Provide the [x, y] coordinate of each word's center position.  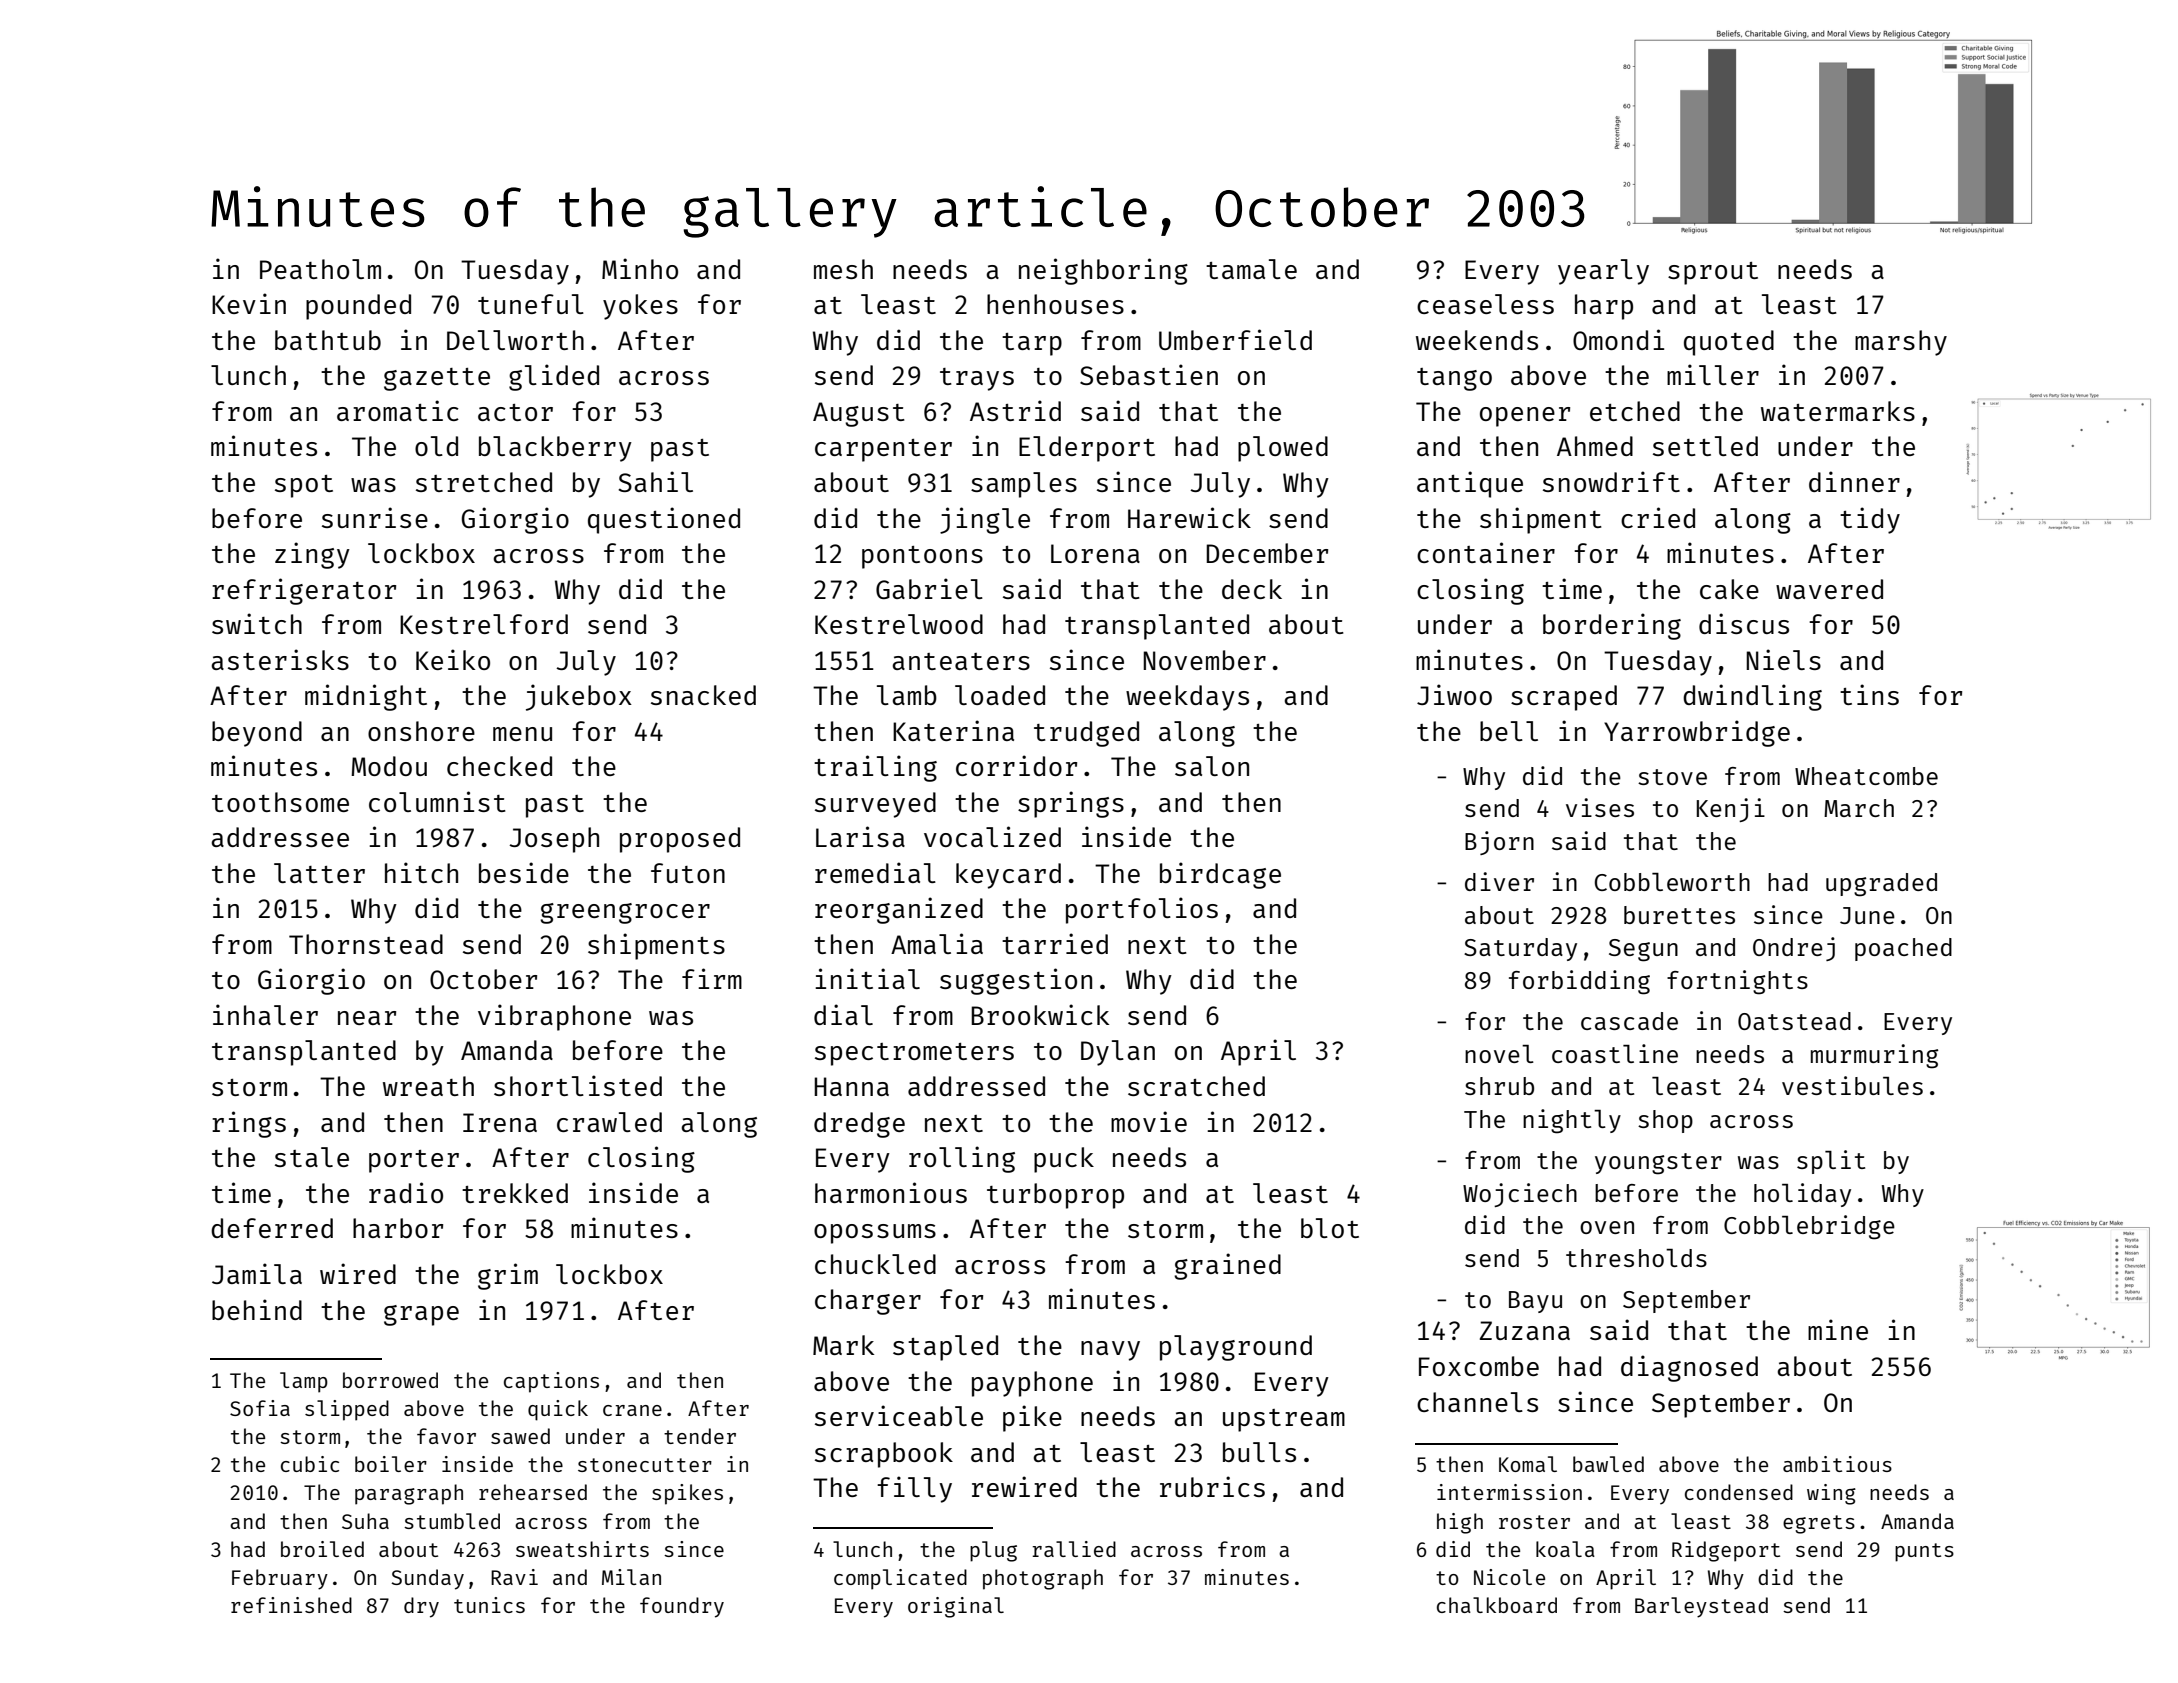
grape [421, 1315]
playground [1236, 1348]
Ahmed [1595, 446]
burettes [1679, 915]
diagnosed [1689, 1368]
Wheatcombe [1866, 776]
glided [554, 377]
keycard [1008, 876]
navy [1110, 1351]
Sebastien [1149, 374]
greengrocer [625, 913]
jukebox [579, 697]
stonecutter [645, 1465]
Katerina [953, 730]
